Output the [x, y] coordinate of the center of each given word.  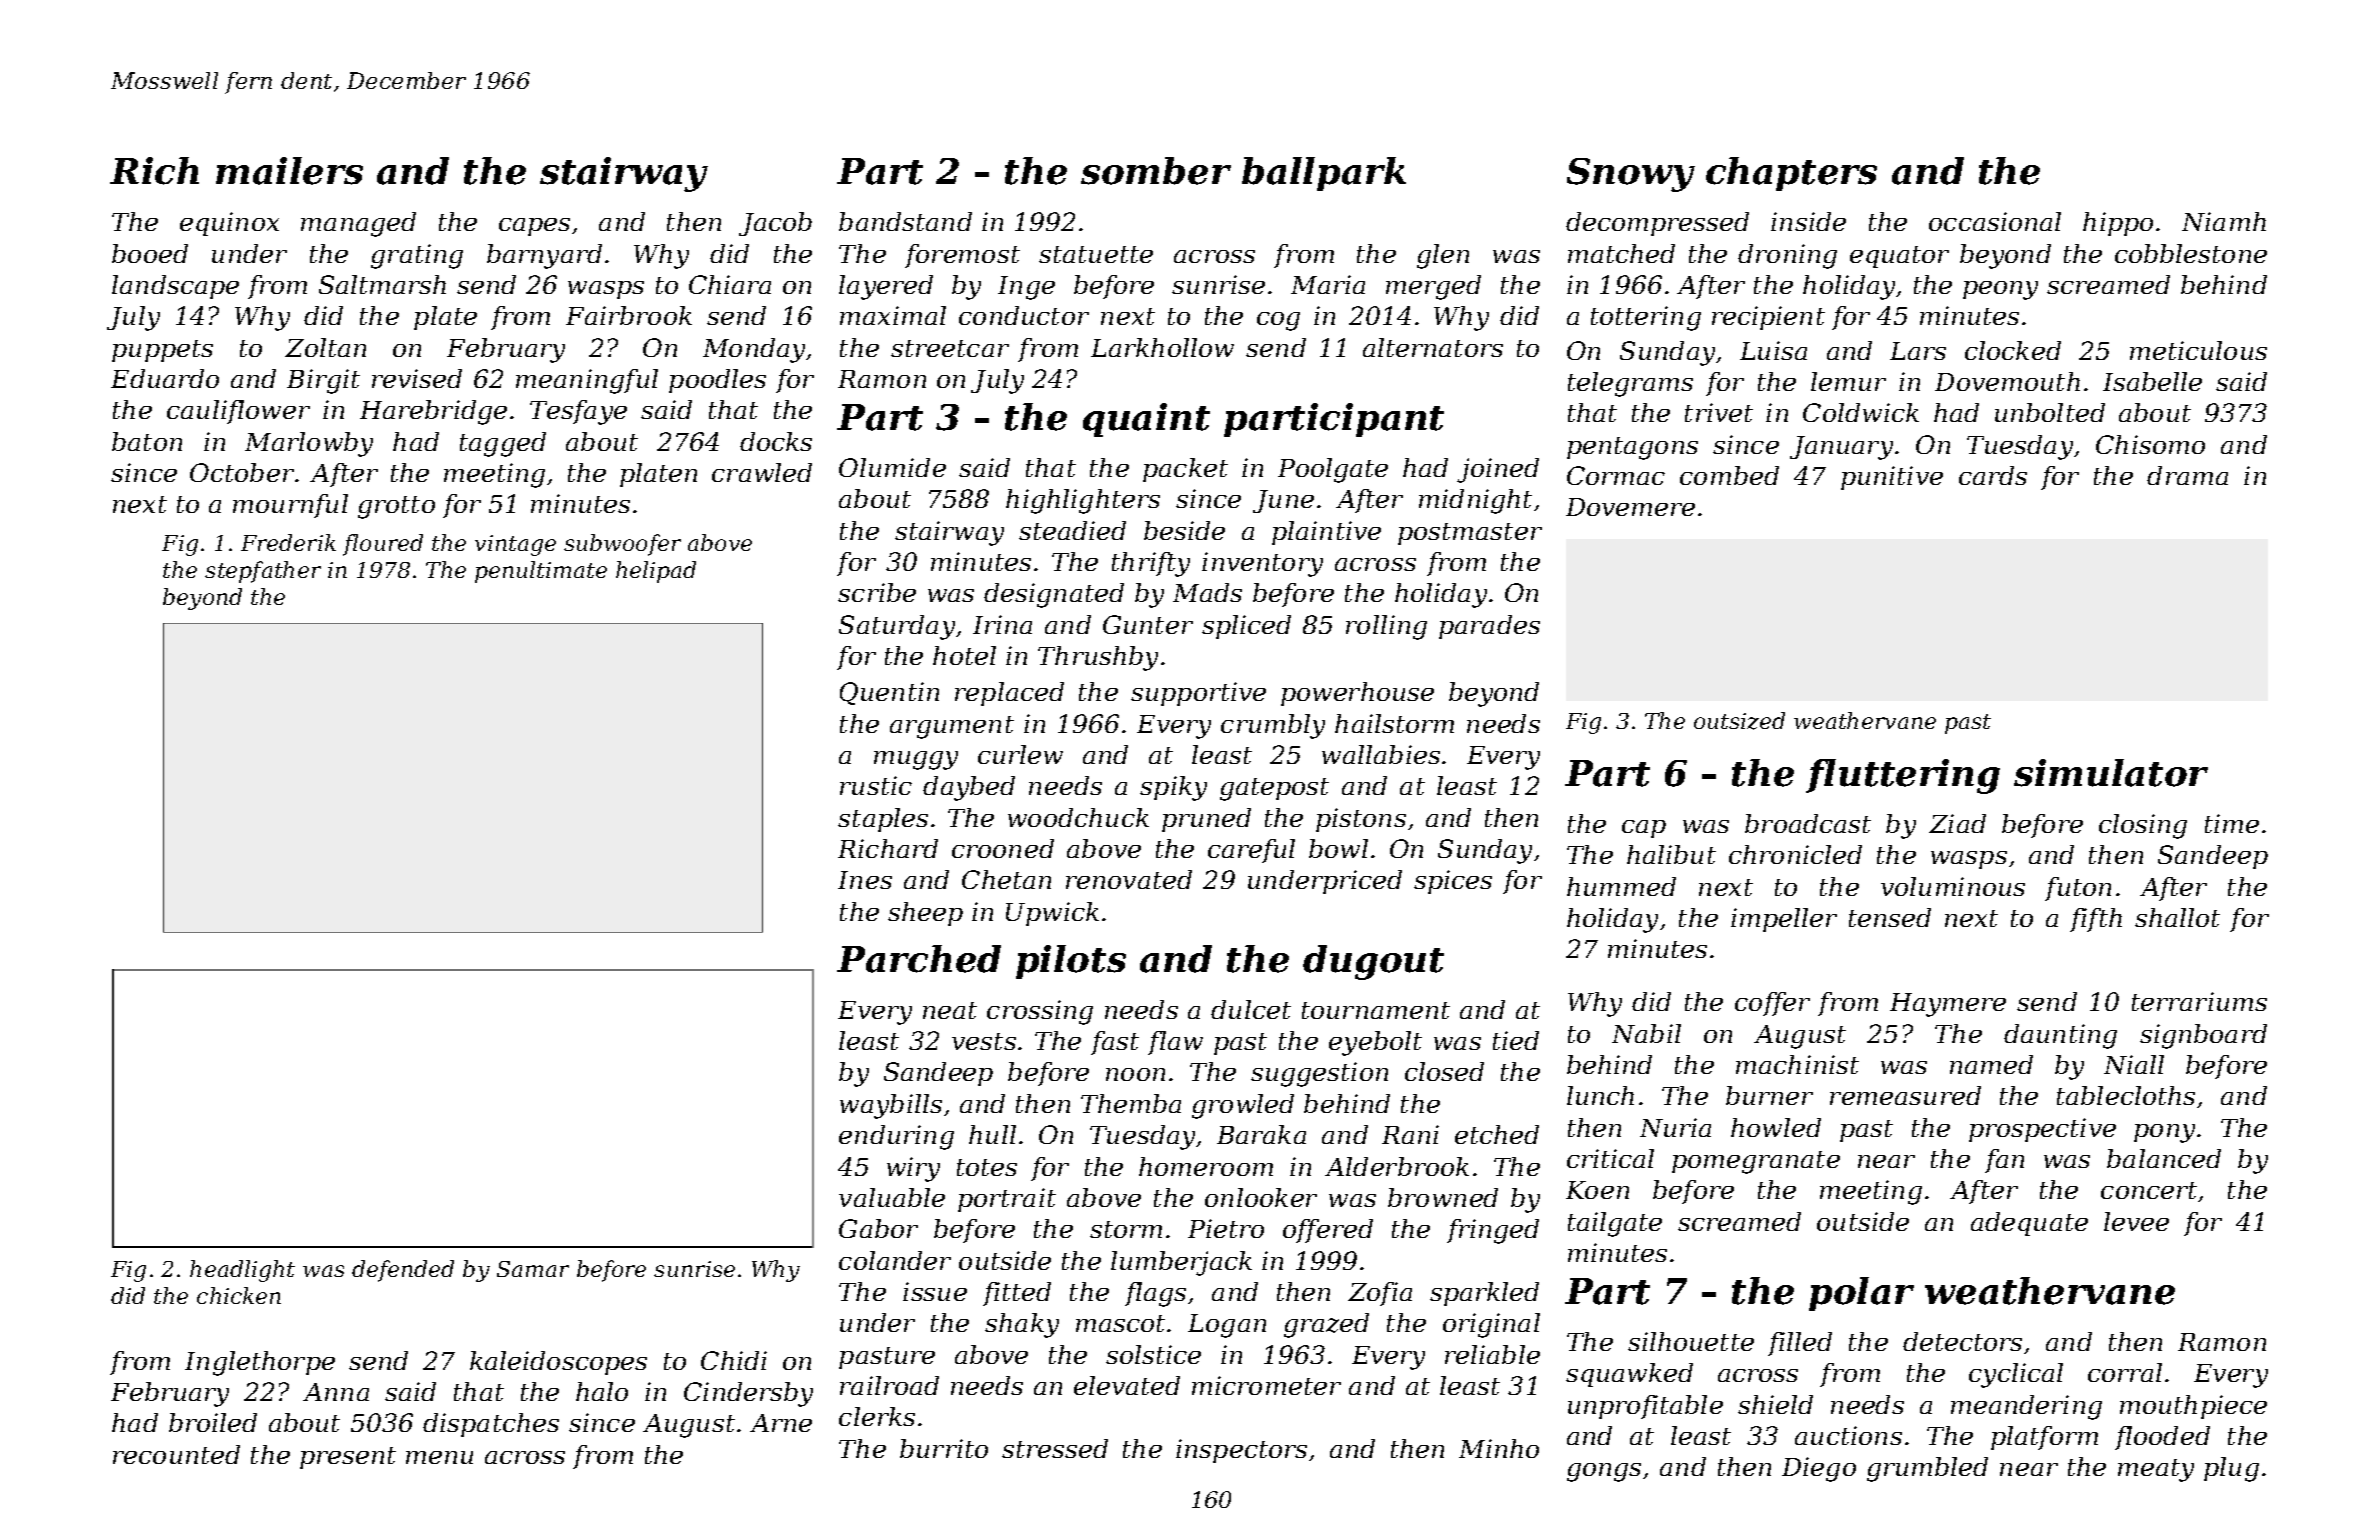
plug [2231, 1469]
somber [1156, 171]
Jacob [775, 224]
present [348, 1458]
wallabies [1381, 754]
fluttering [1903, 776]
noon [1135, 1074]
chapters [1791, 174]
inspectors [1241, 1451]
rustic [876, 785]
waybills [891, 1106]
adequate [2029, 1224]
